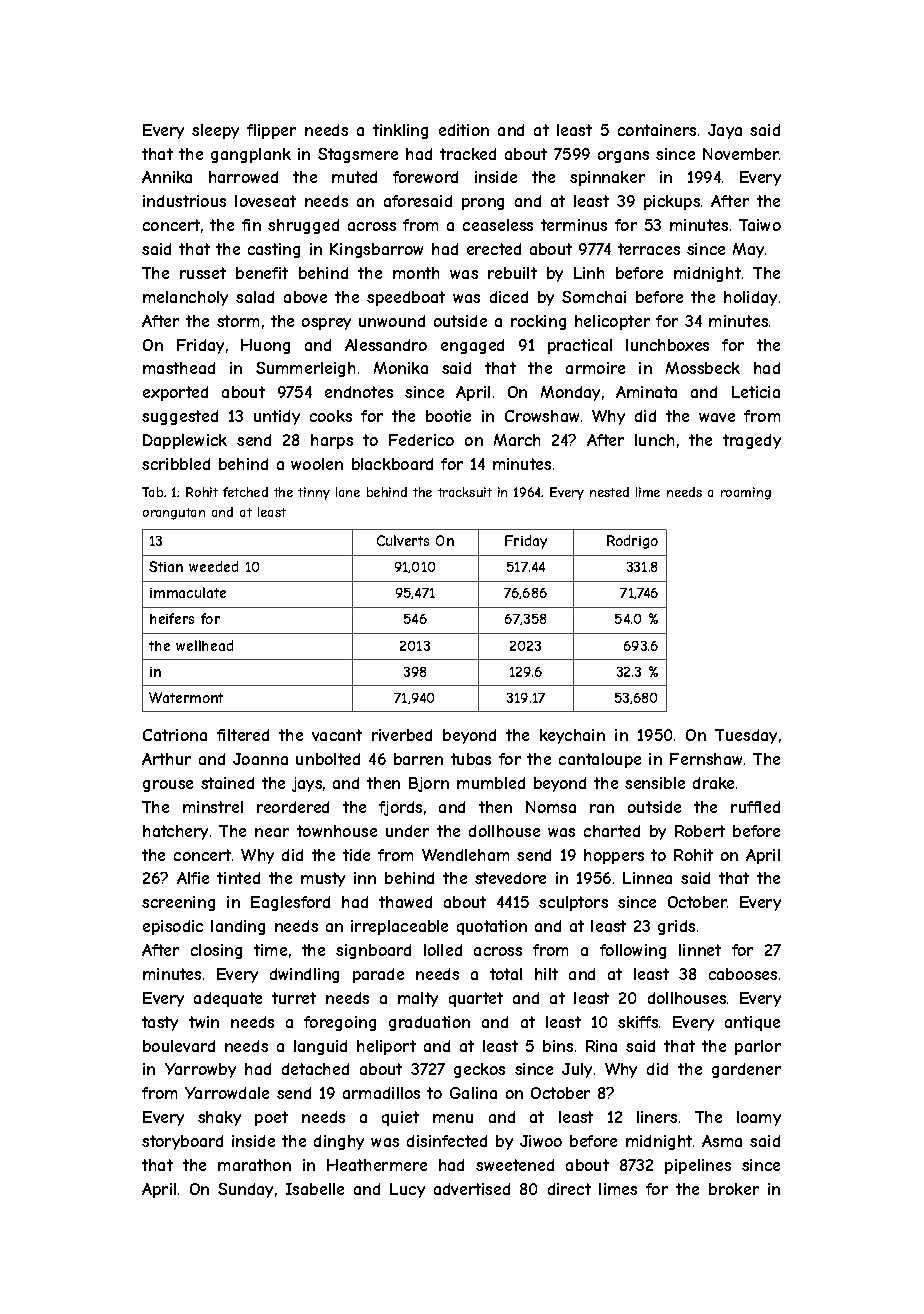  I want to click on Leticia, so click(756, 392).
